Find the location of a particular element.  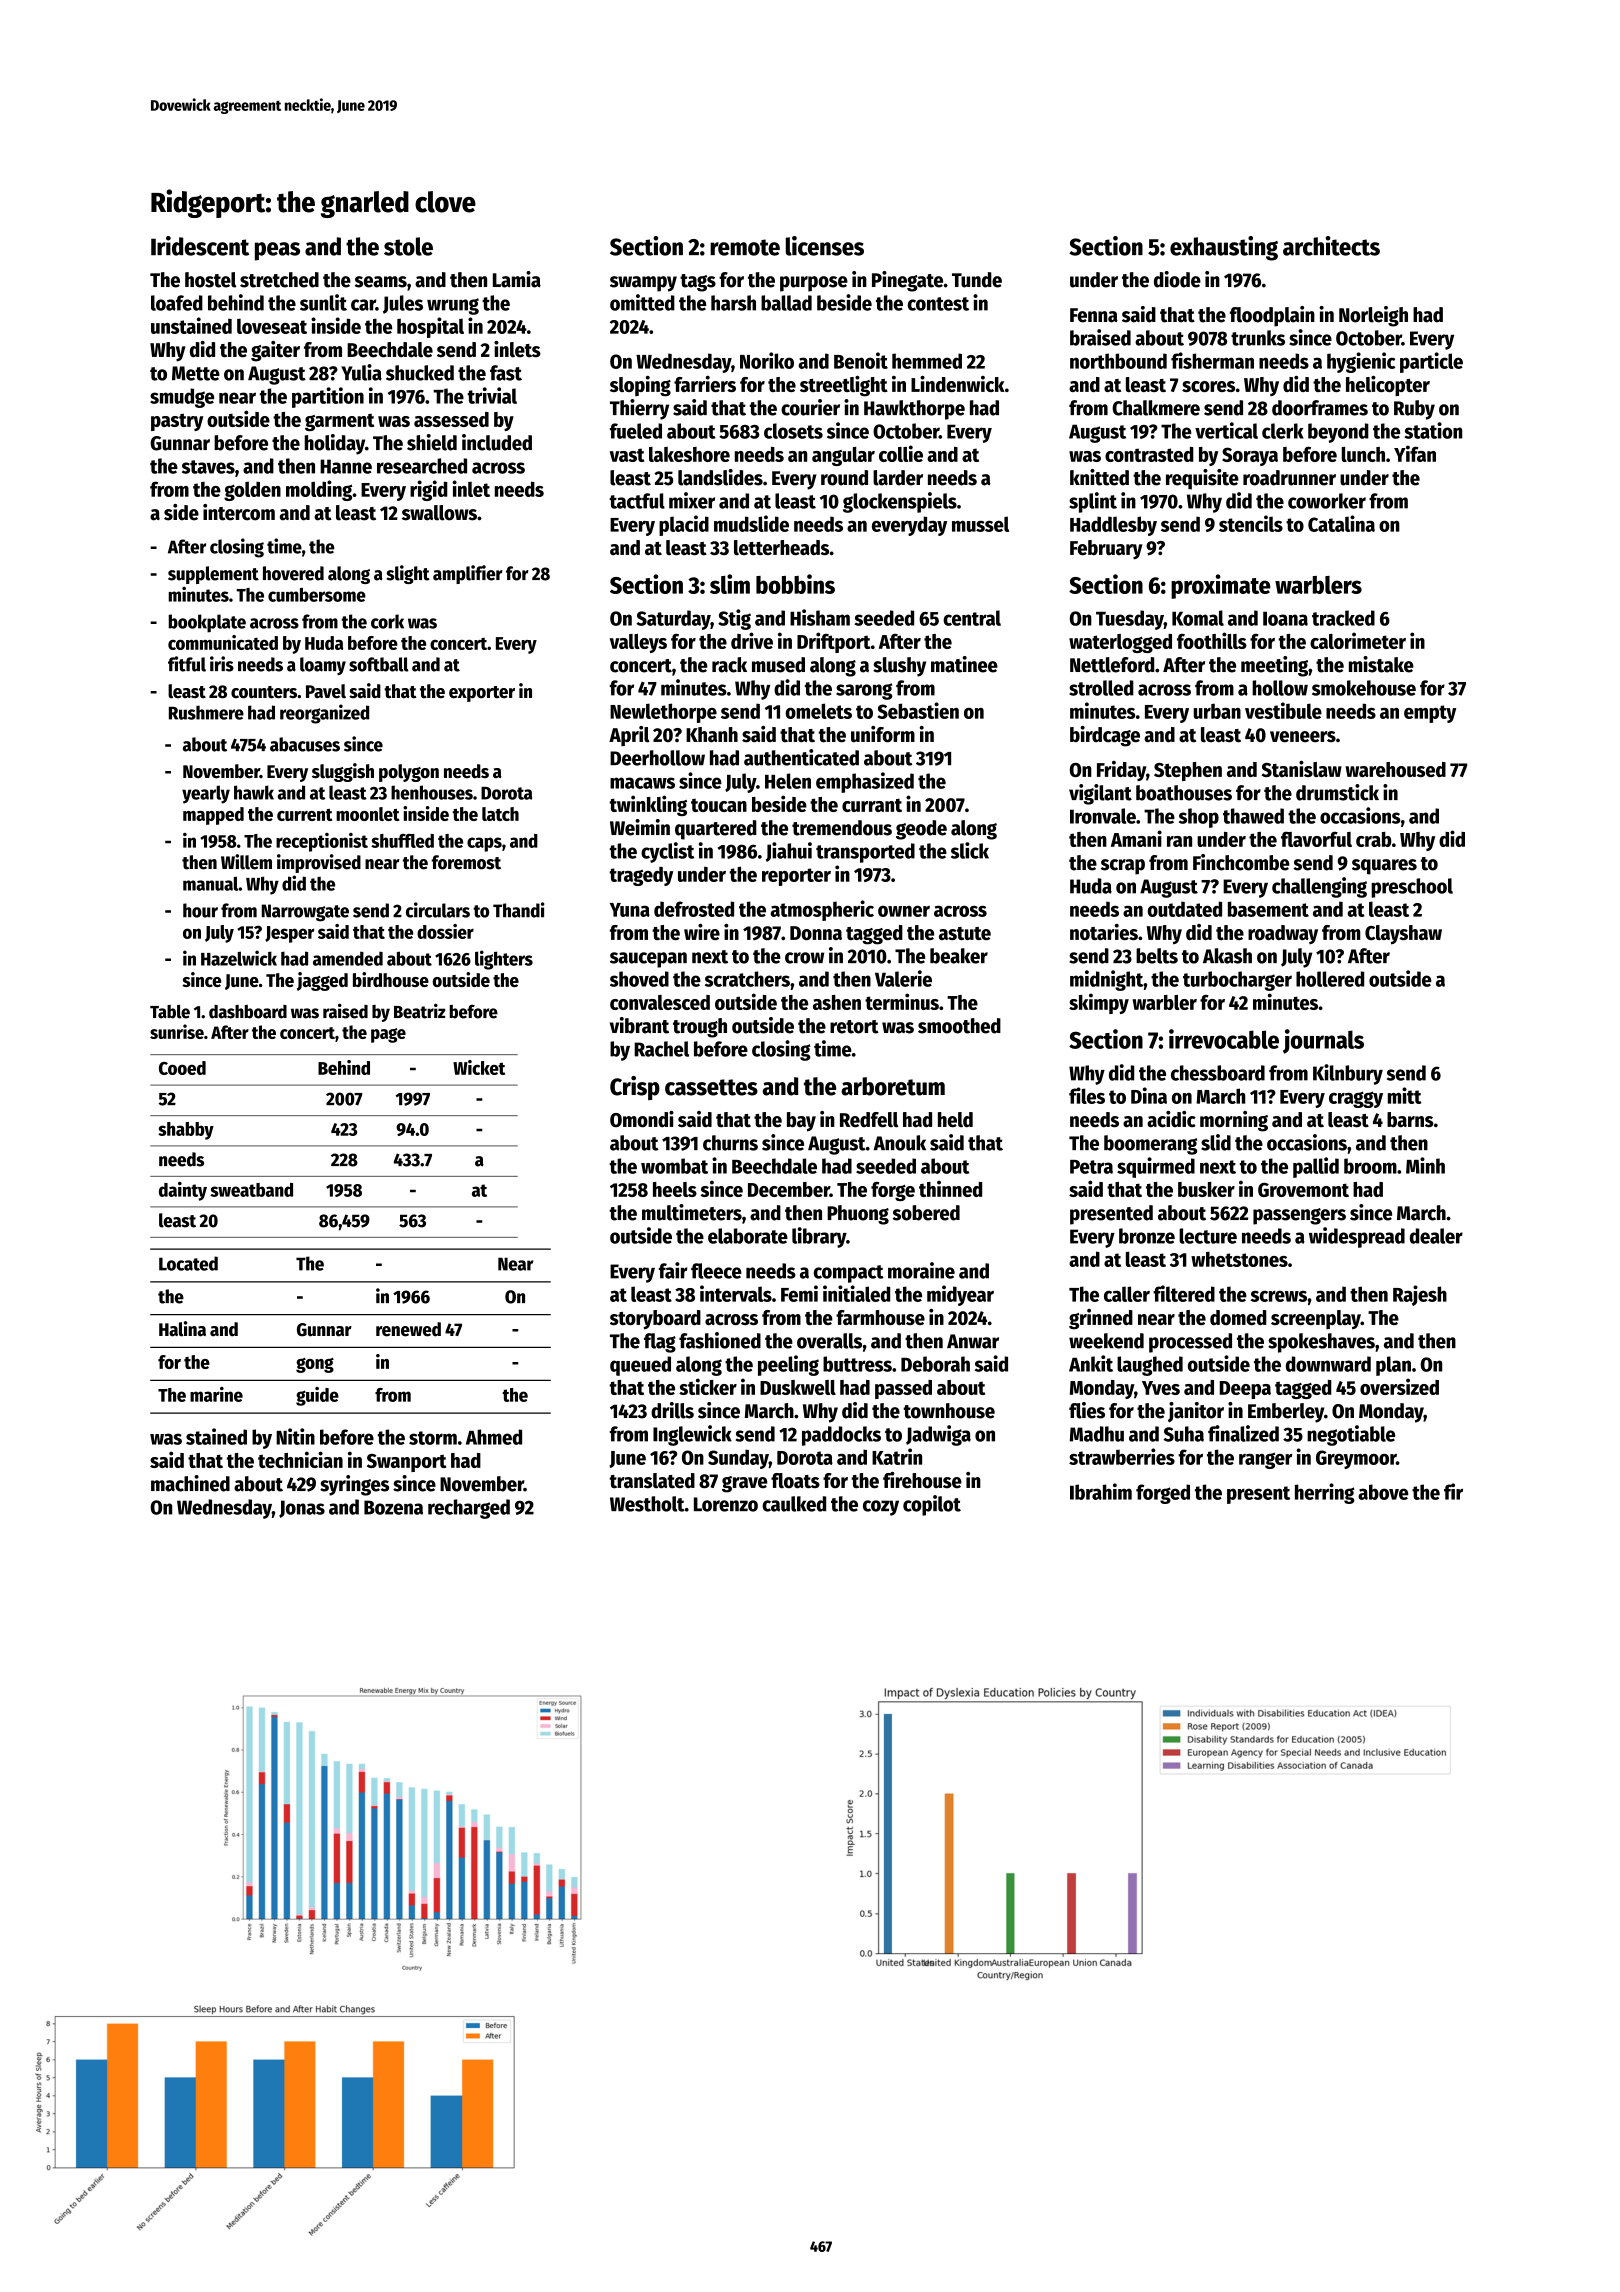

Iridescent is located at coordinates (200, 246).
